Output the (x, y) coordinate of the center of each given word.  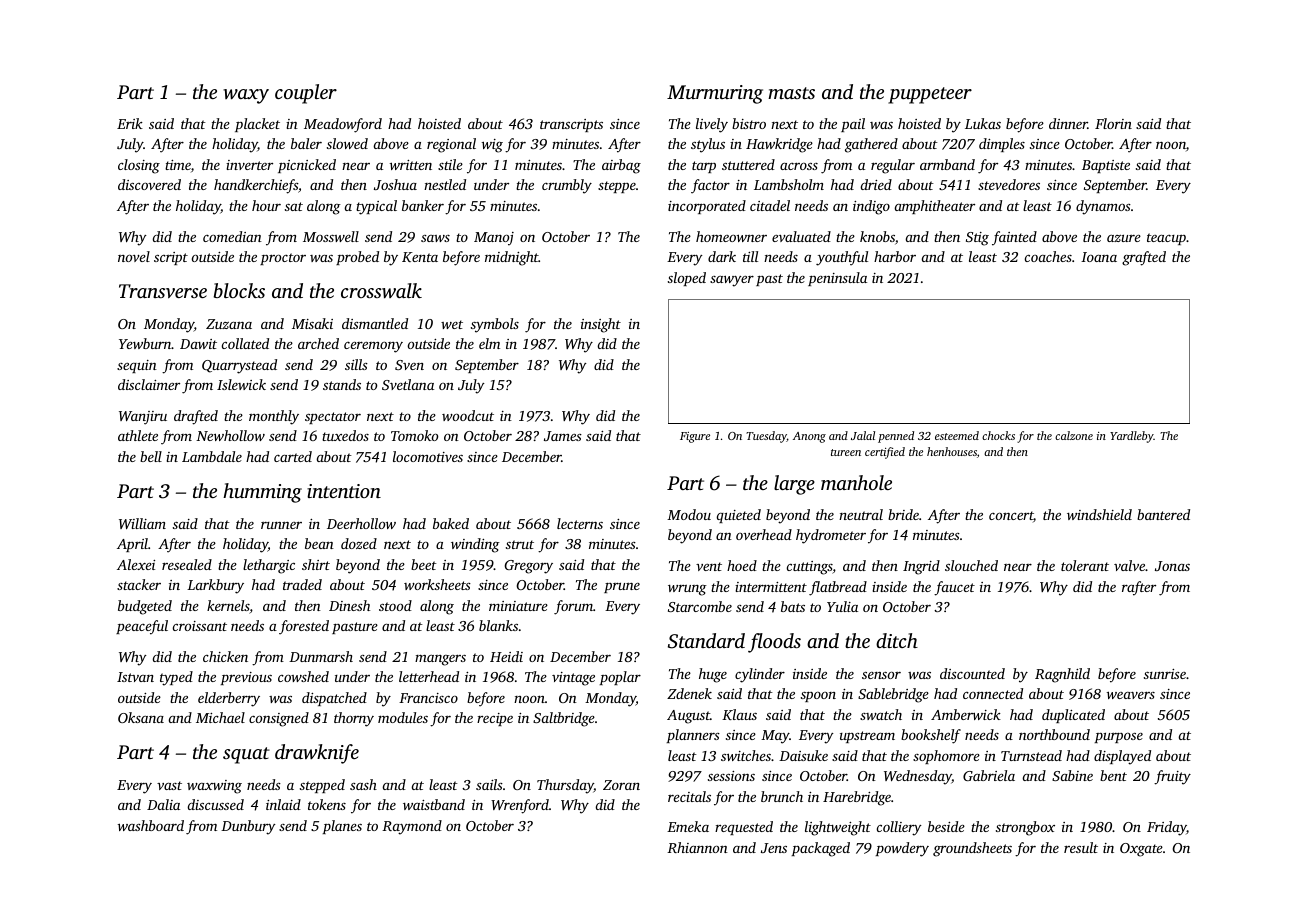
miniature (518, 606)
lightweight (838, 828)
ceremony (373, 347)
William (142, 523)
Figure (695, 437)
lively (712, 125)
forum (573, 607)
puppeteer (930, 95)
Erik (130, 123)
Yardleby (1132, 437)
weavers (1131, 695)
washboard (151, 825)
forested (304, 627)
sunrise (1165, 674)
